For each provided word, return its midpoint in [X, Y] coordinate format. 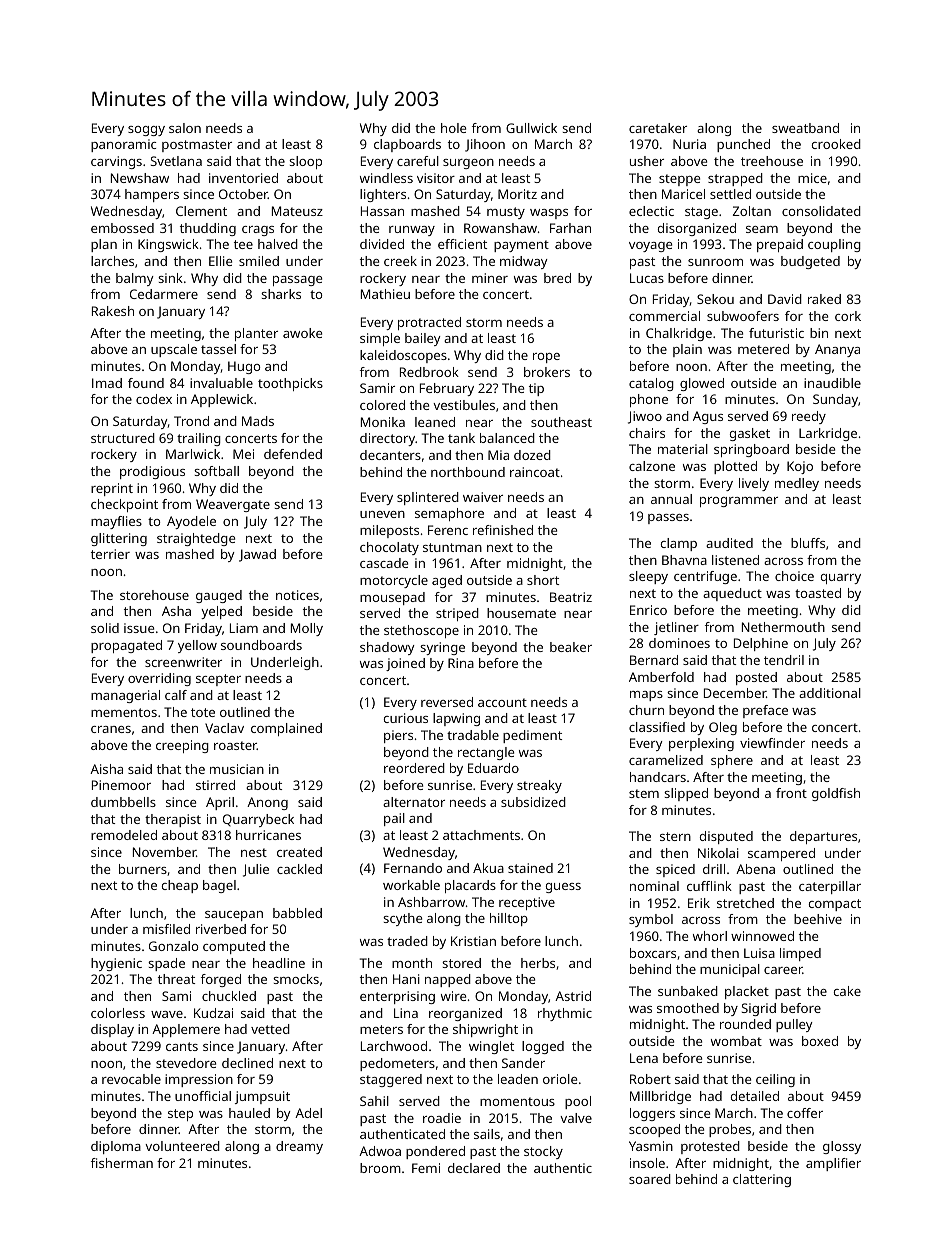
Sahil [374, 1101]
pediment [532, 736]
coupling [834, 245]
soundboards [261, 645]
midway [524, 262]
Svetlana [176, 161]
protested [710, 1147]
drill [714, 869]
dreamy [299, 1147]
